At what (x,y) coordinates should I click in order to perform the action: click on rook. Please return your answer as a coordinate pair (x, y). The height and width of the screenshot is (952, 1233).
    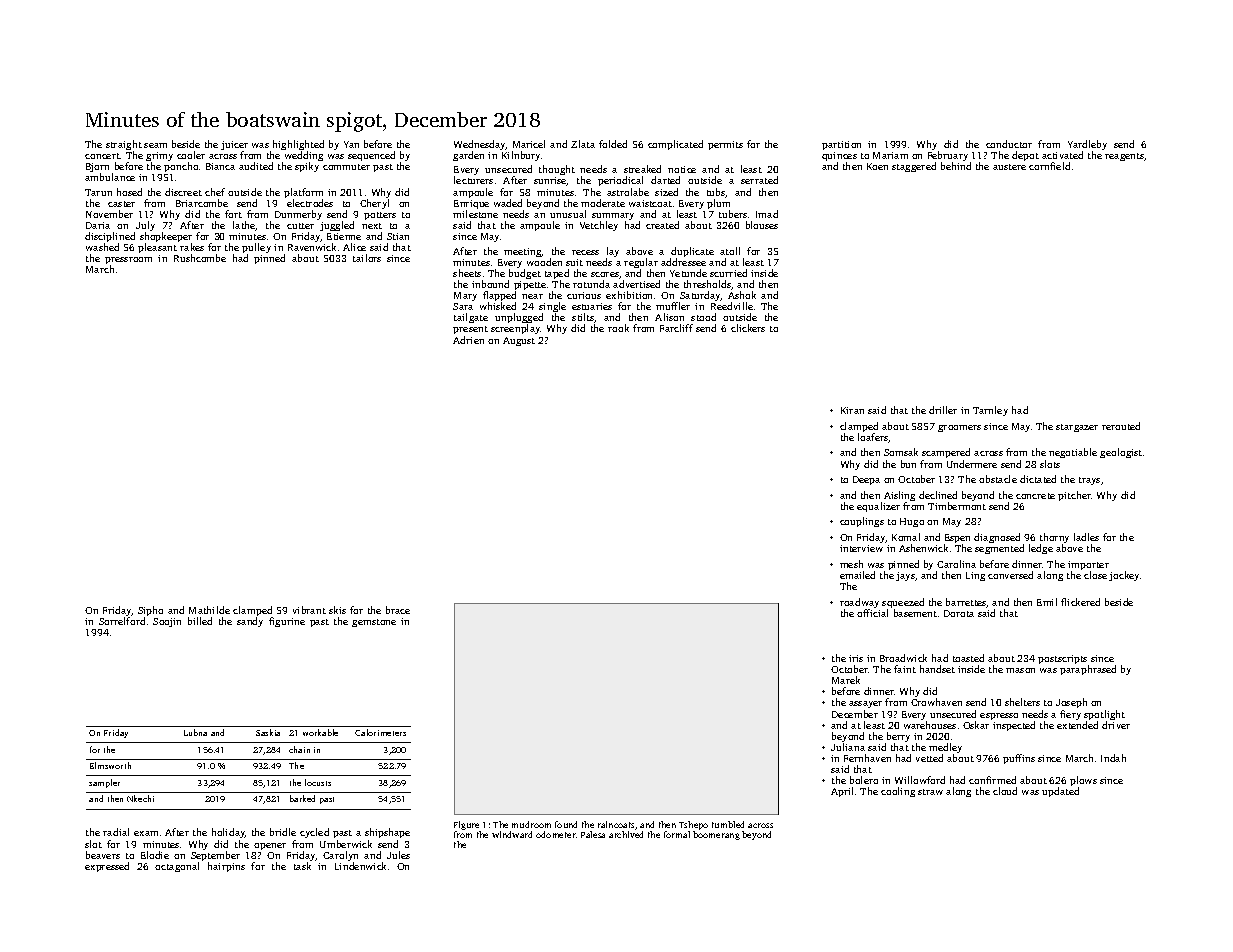
    Looking at the image, I should click on (618, 328).
